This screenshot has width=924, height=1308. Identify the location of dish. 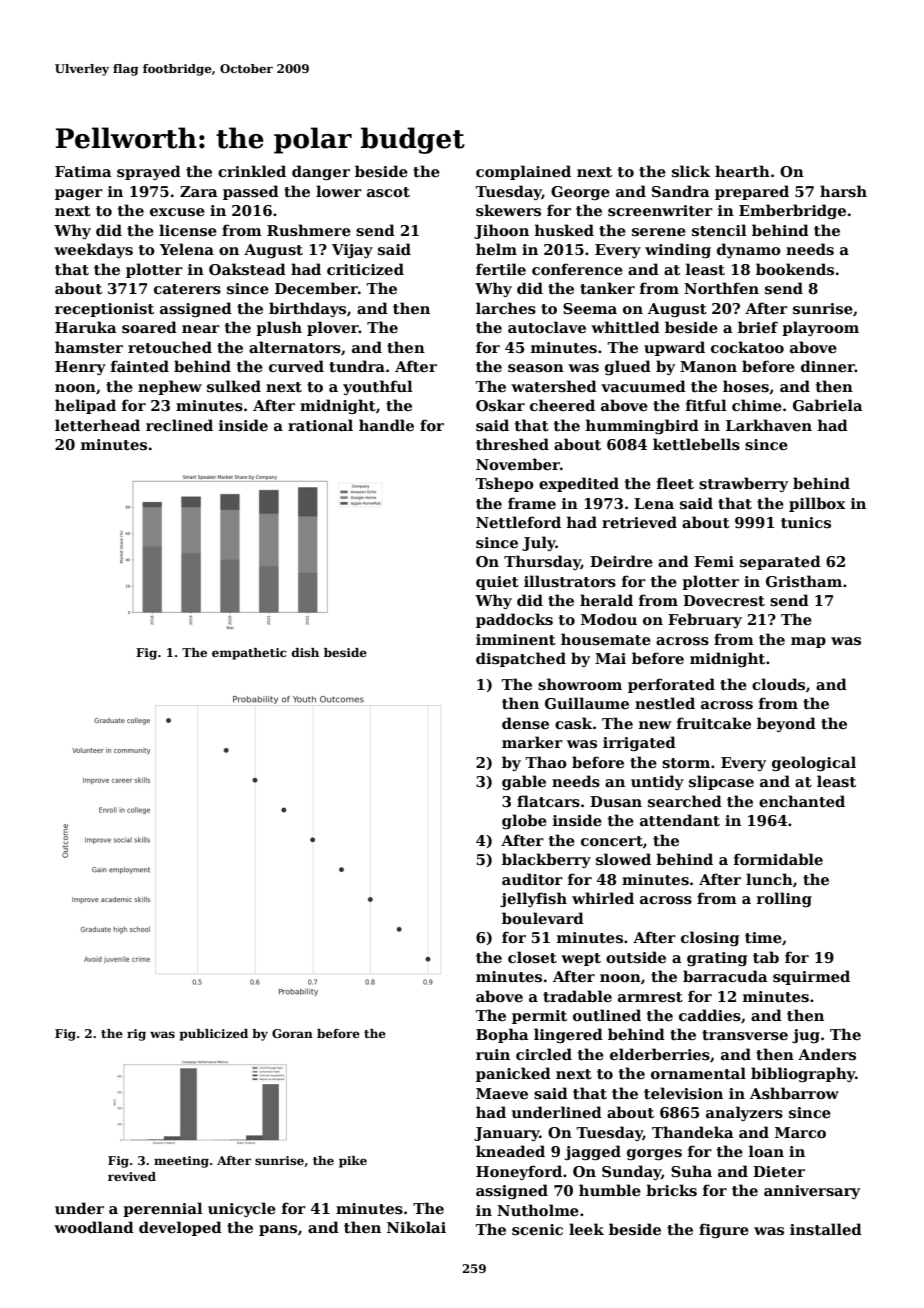
(305, 652).
